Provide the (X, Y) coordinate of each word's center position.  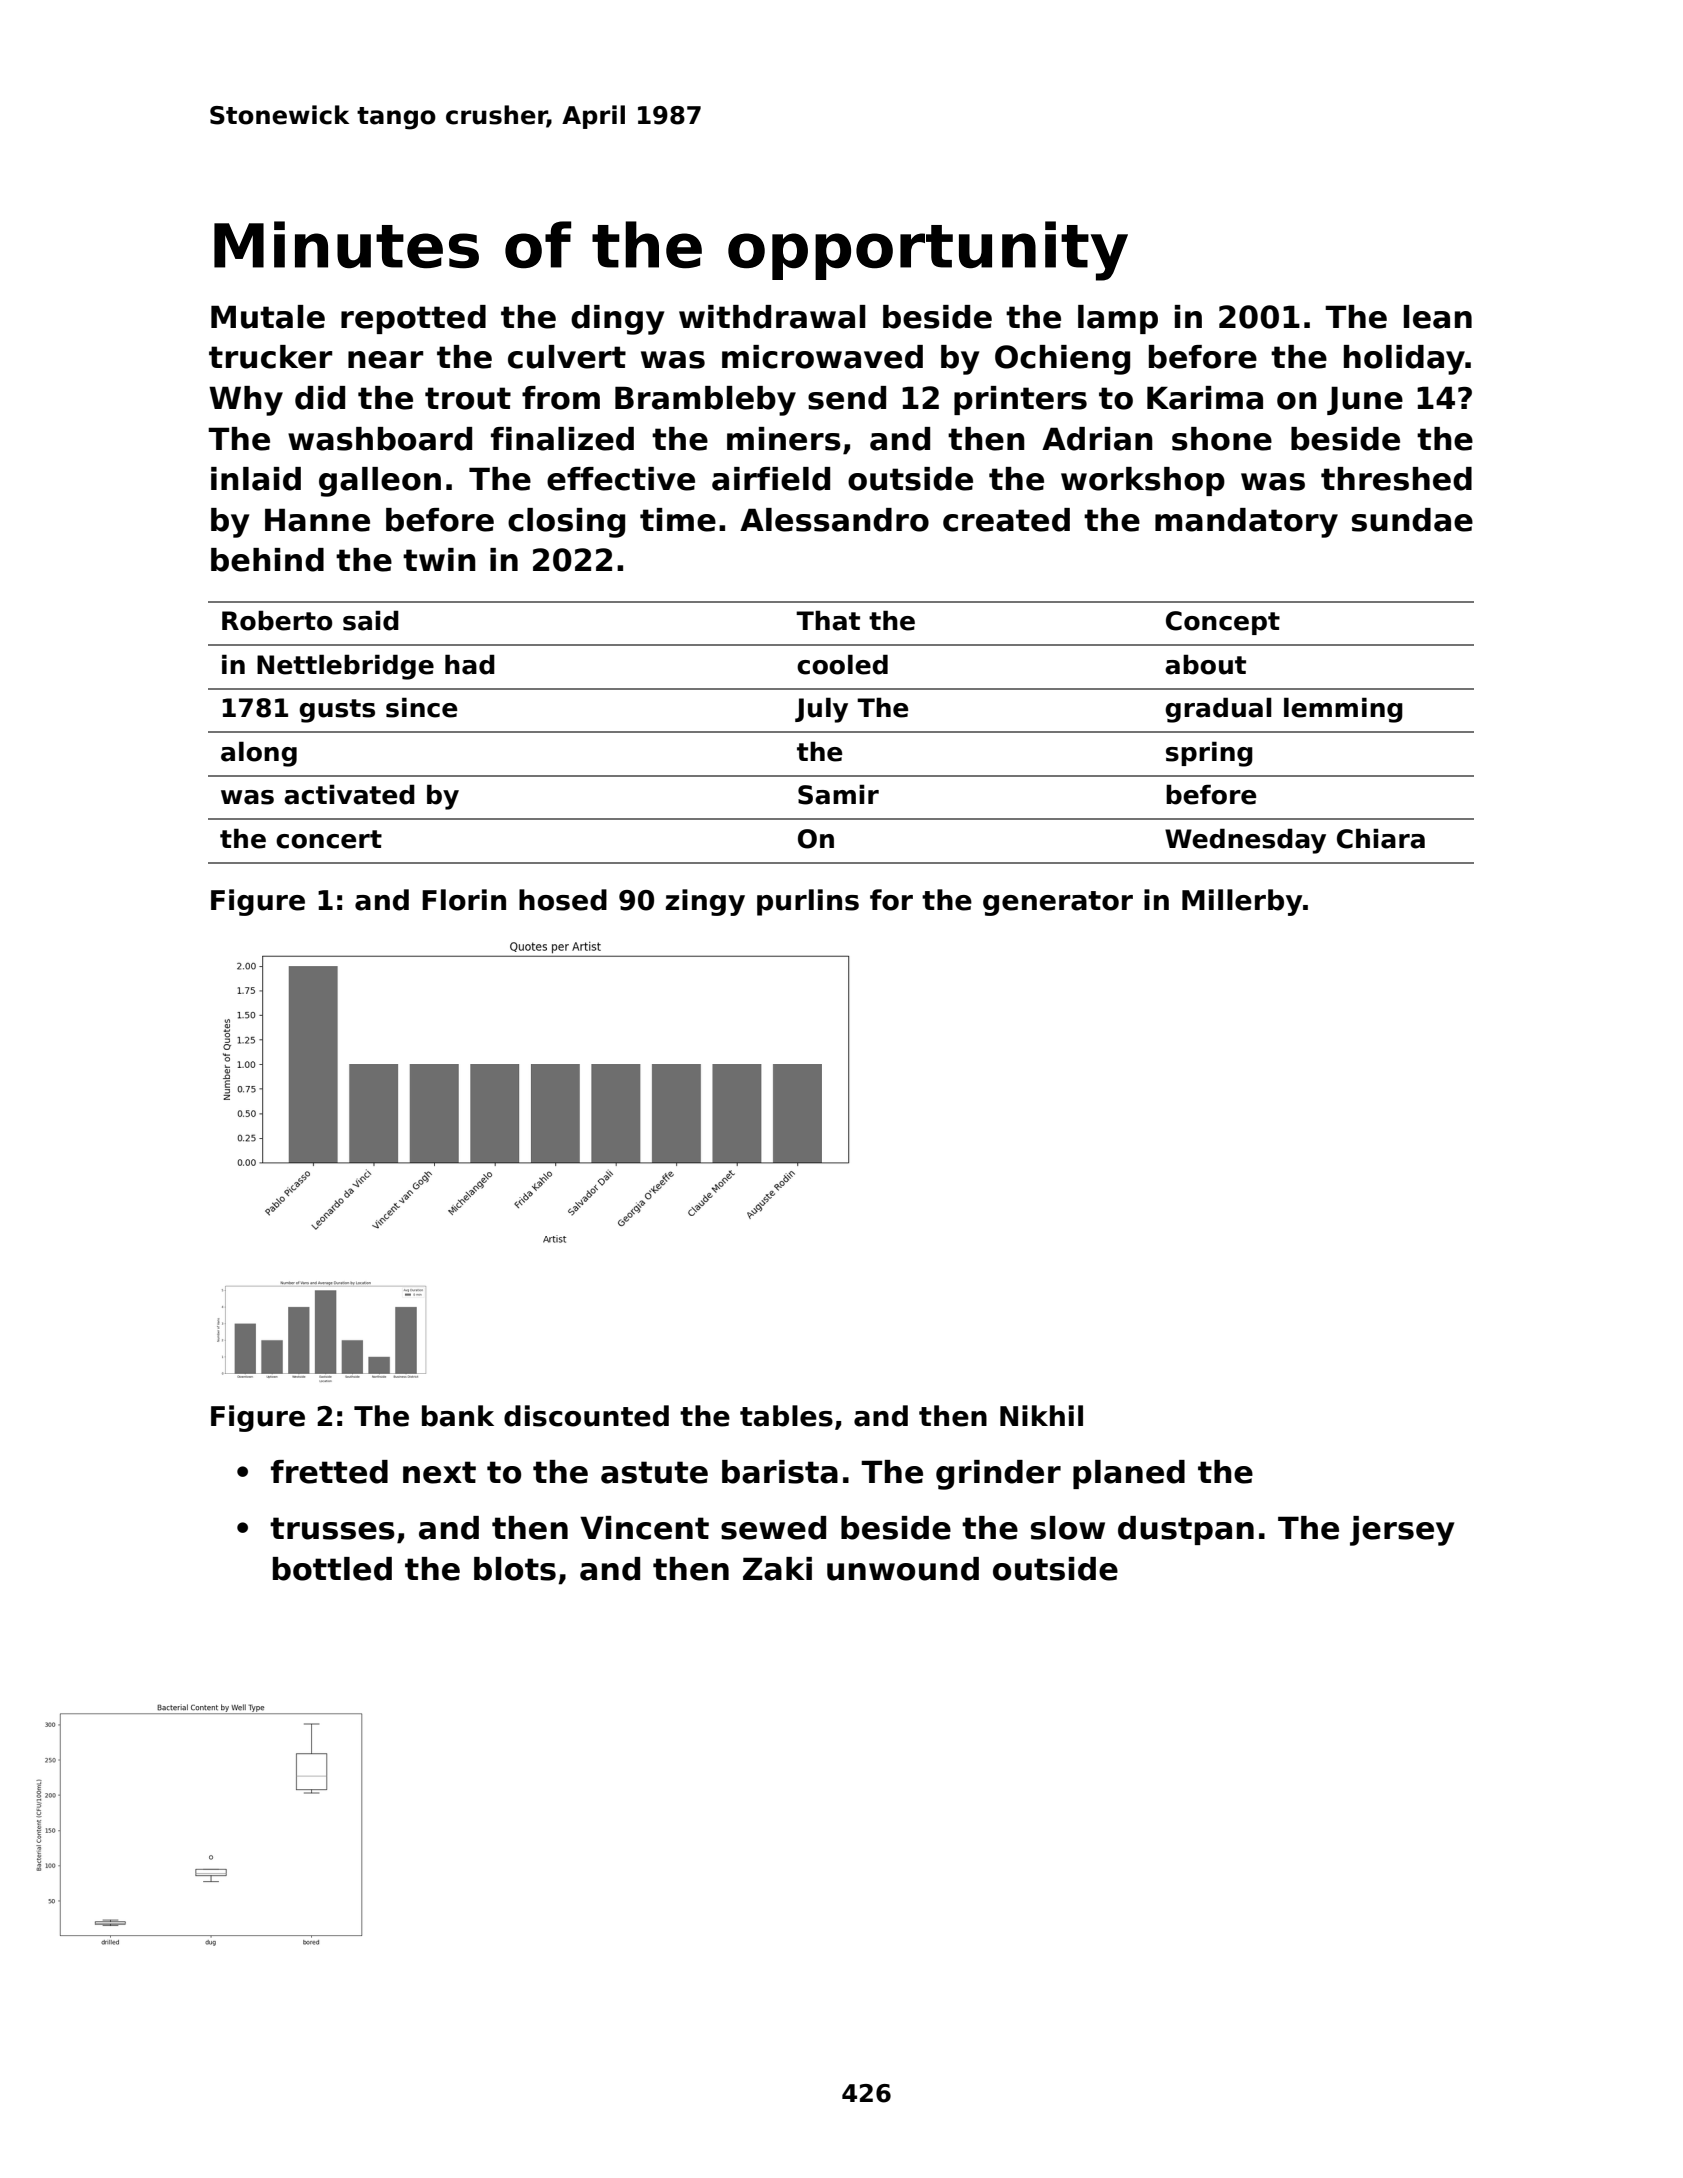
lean (1438, 317)
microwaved (822, 357)
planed (1129, 1474)
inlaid (256, 479)
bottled (332, 1569)
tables (786, 1416)
